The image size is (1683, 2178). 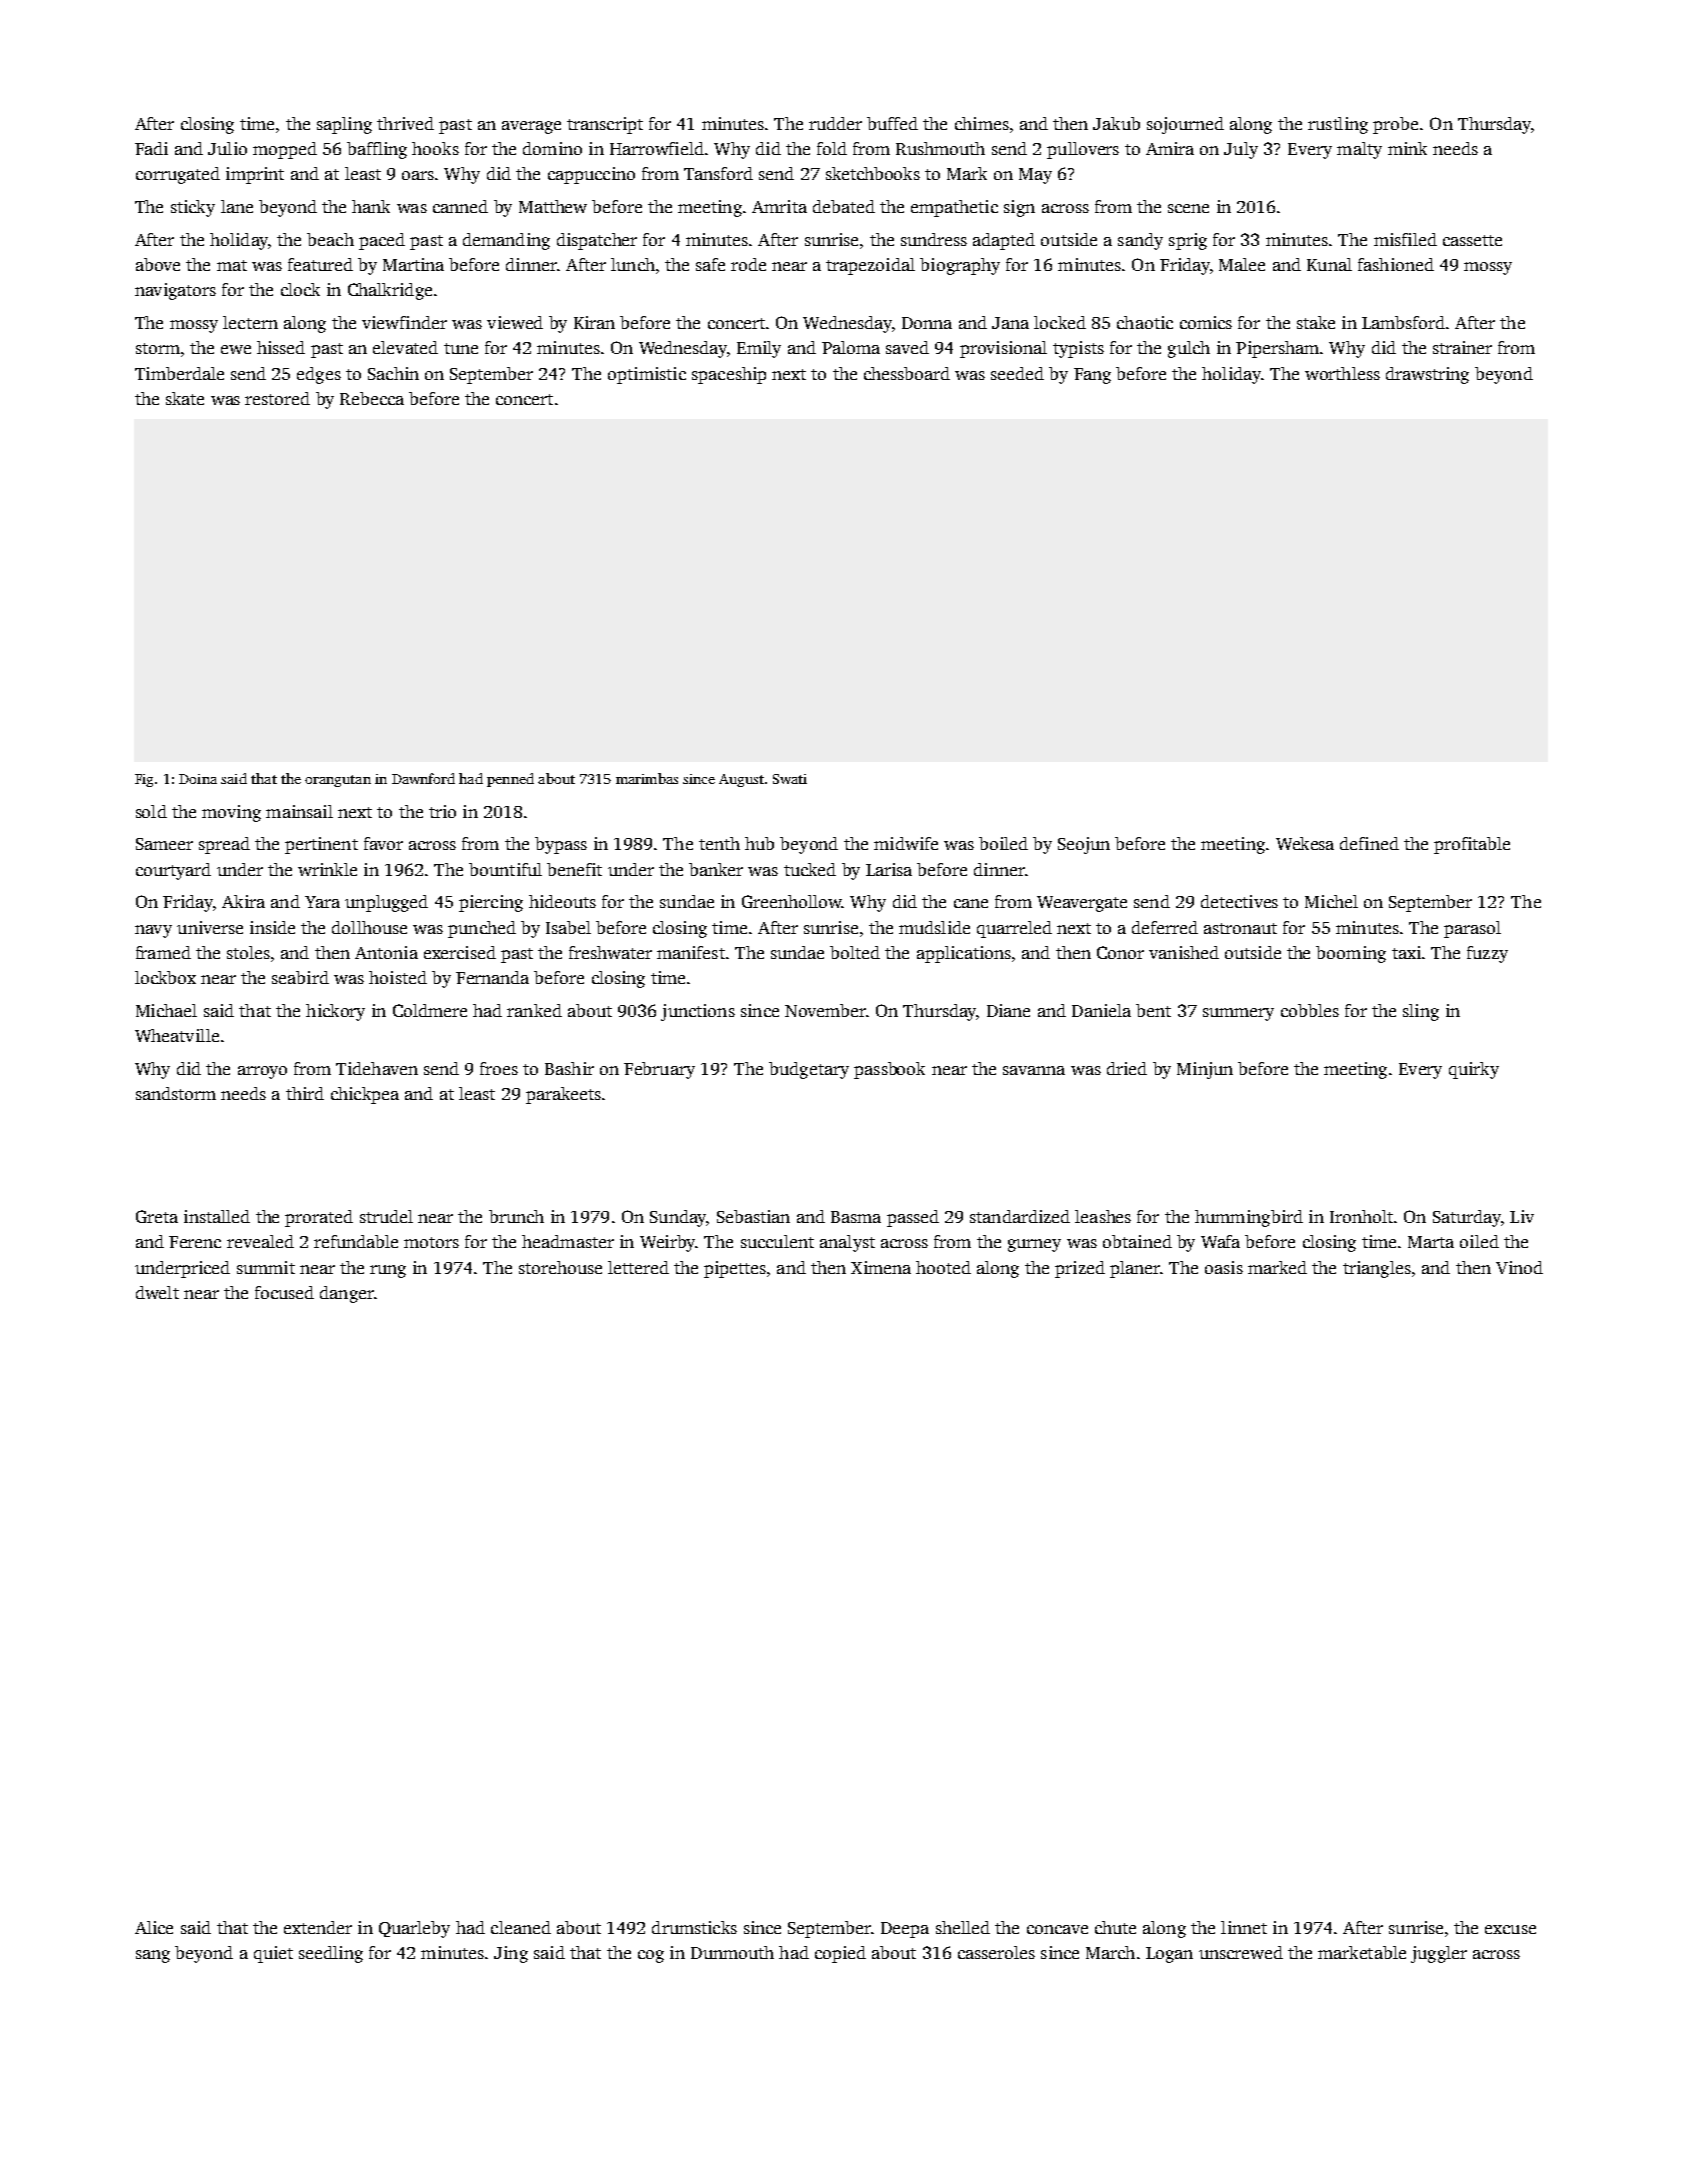 I want to click on Deepa, so click(x=905, y=1930).
